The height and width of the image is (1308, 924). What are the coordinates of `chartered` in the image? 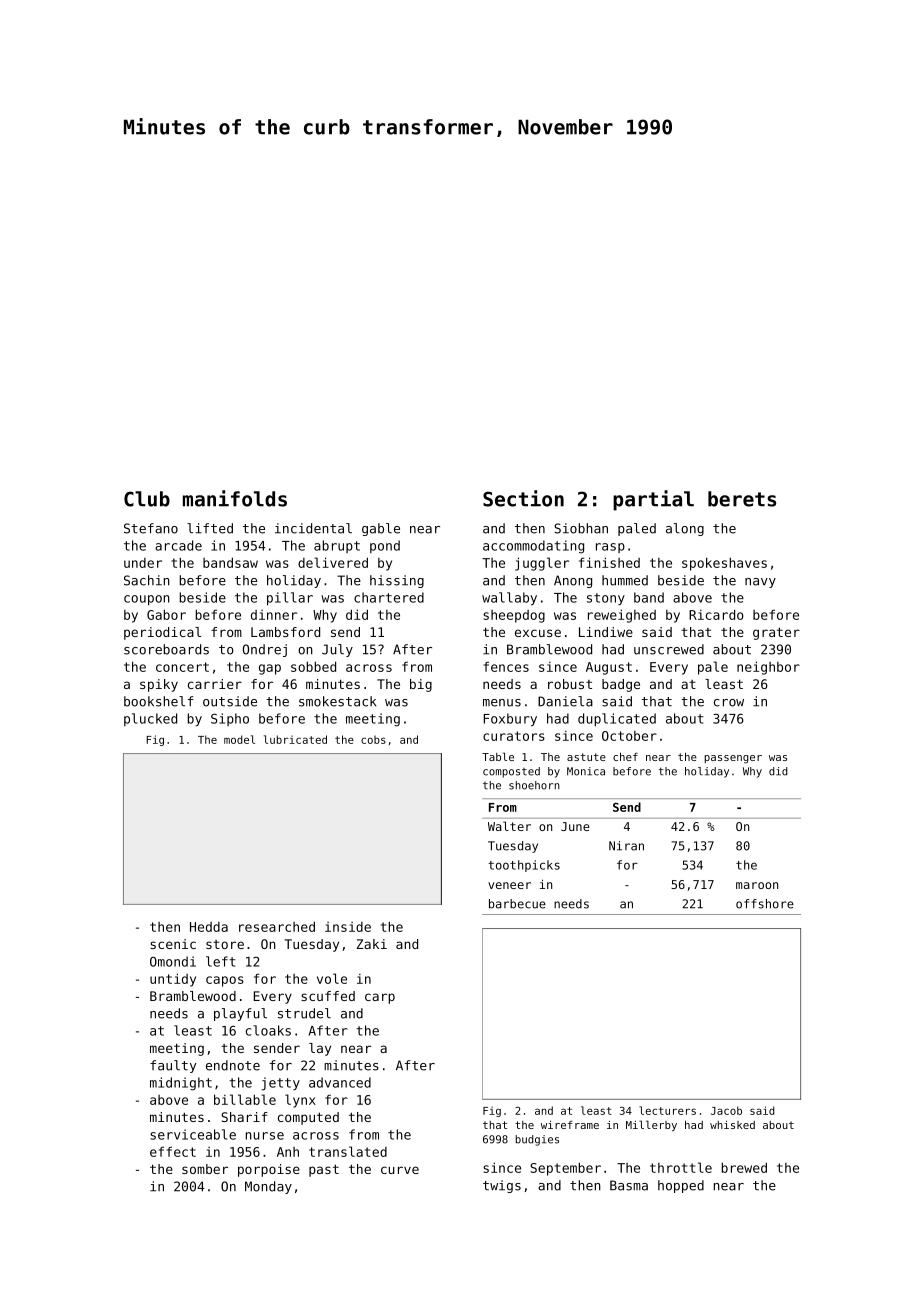 It's located at (389, 597).
